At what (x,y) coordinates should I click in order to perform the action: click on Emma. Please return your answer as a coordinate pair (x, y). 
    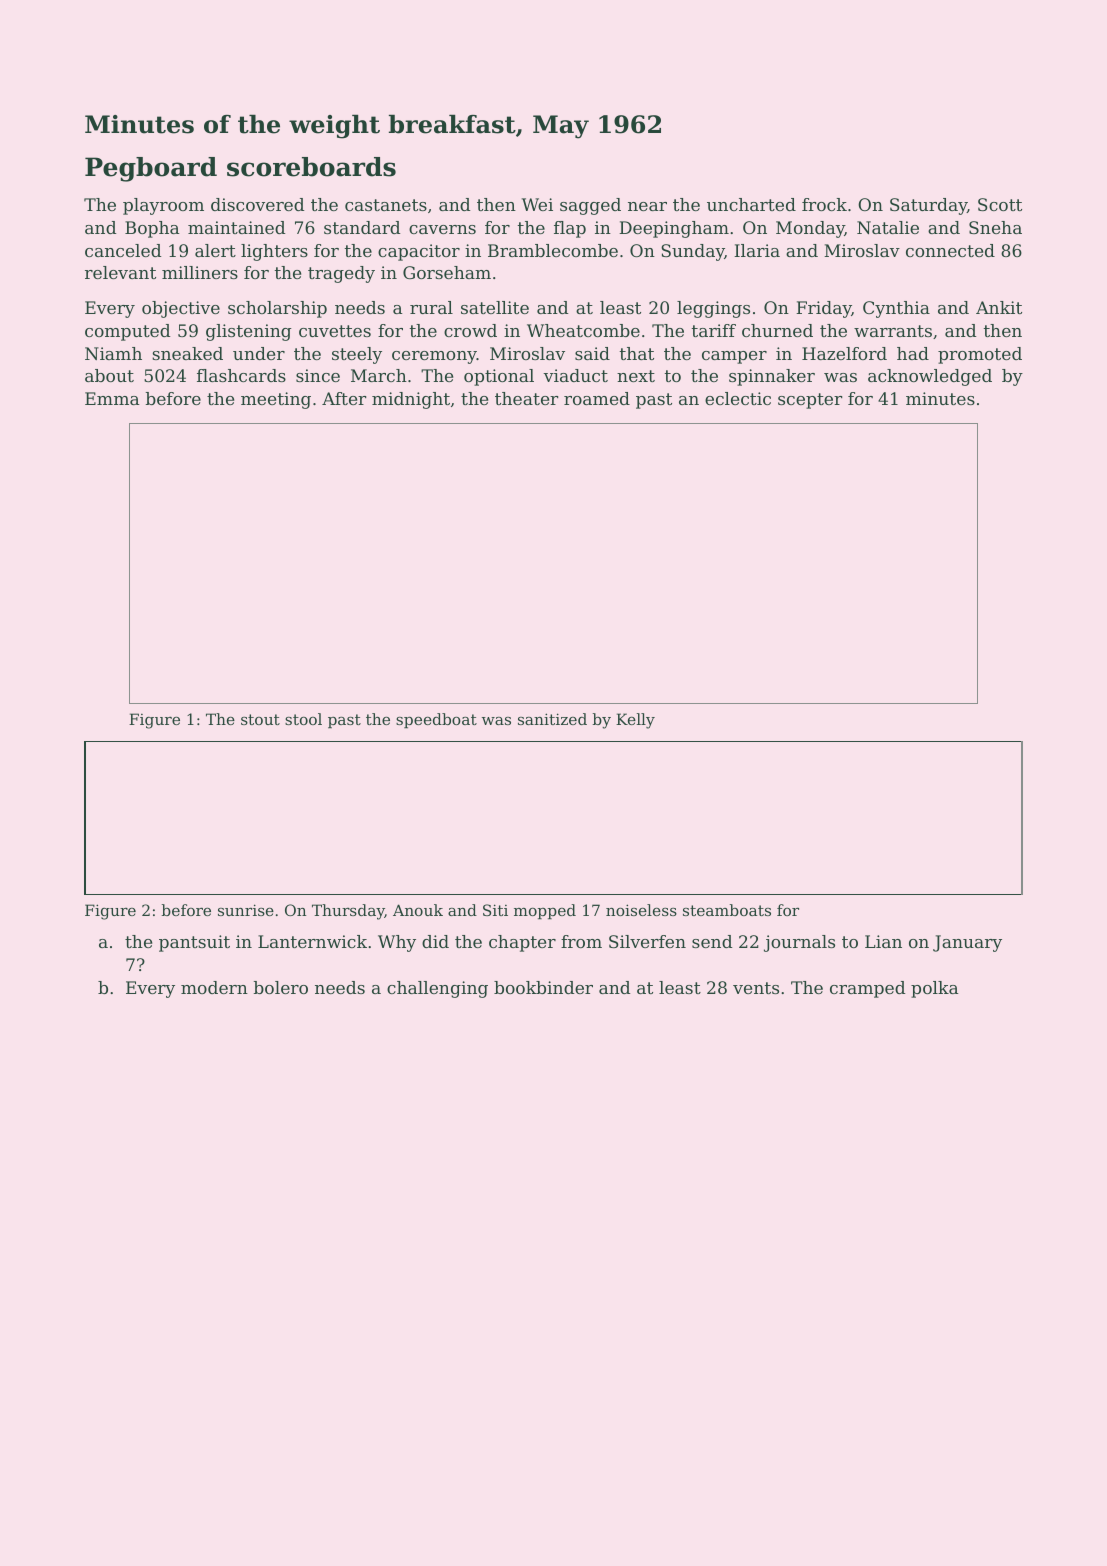
    Looking at the image, I should click on (112, 398).
